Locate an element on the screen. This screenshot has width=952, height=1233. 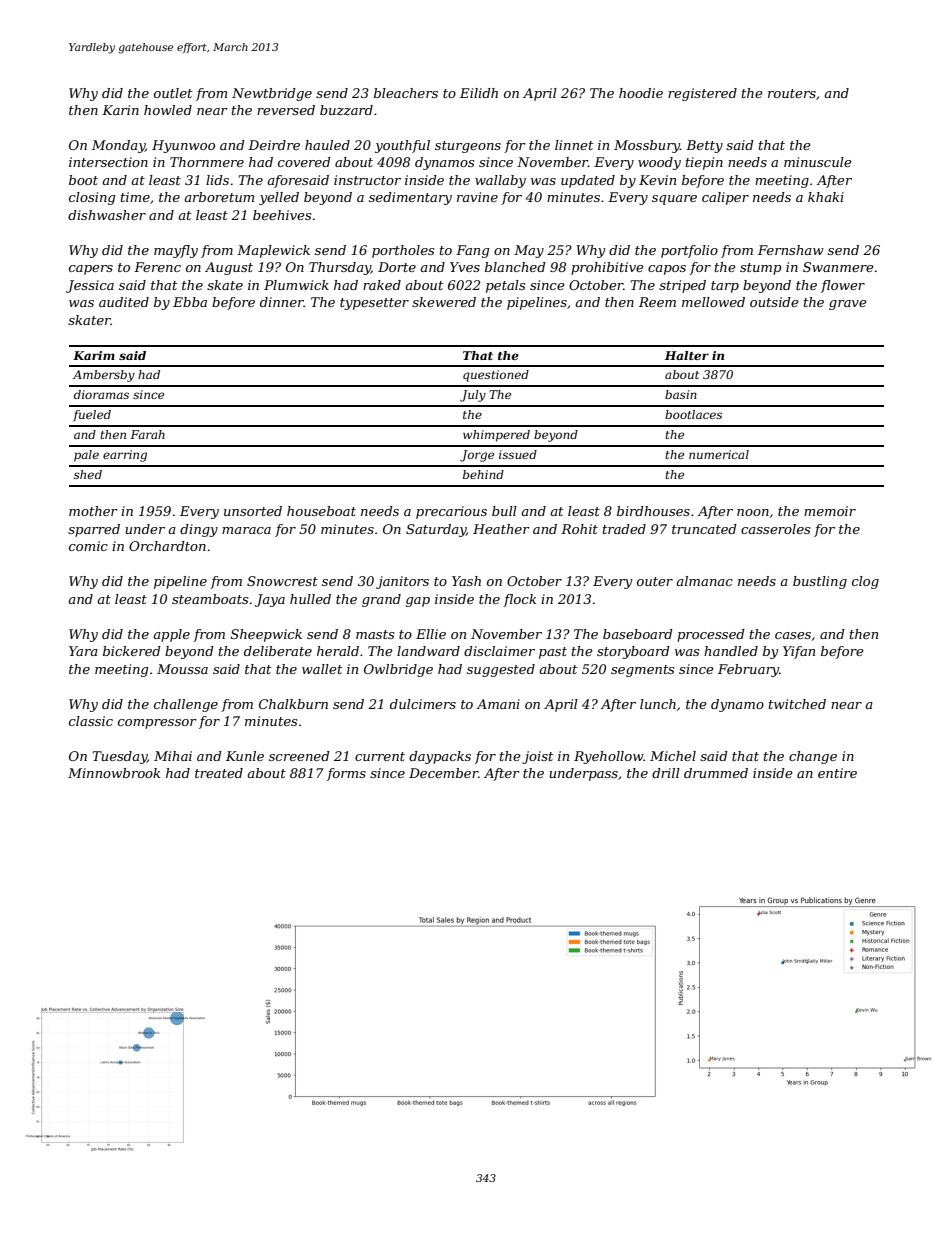
outlet is located at coordinates (173, 93).
